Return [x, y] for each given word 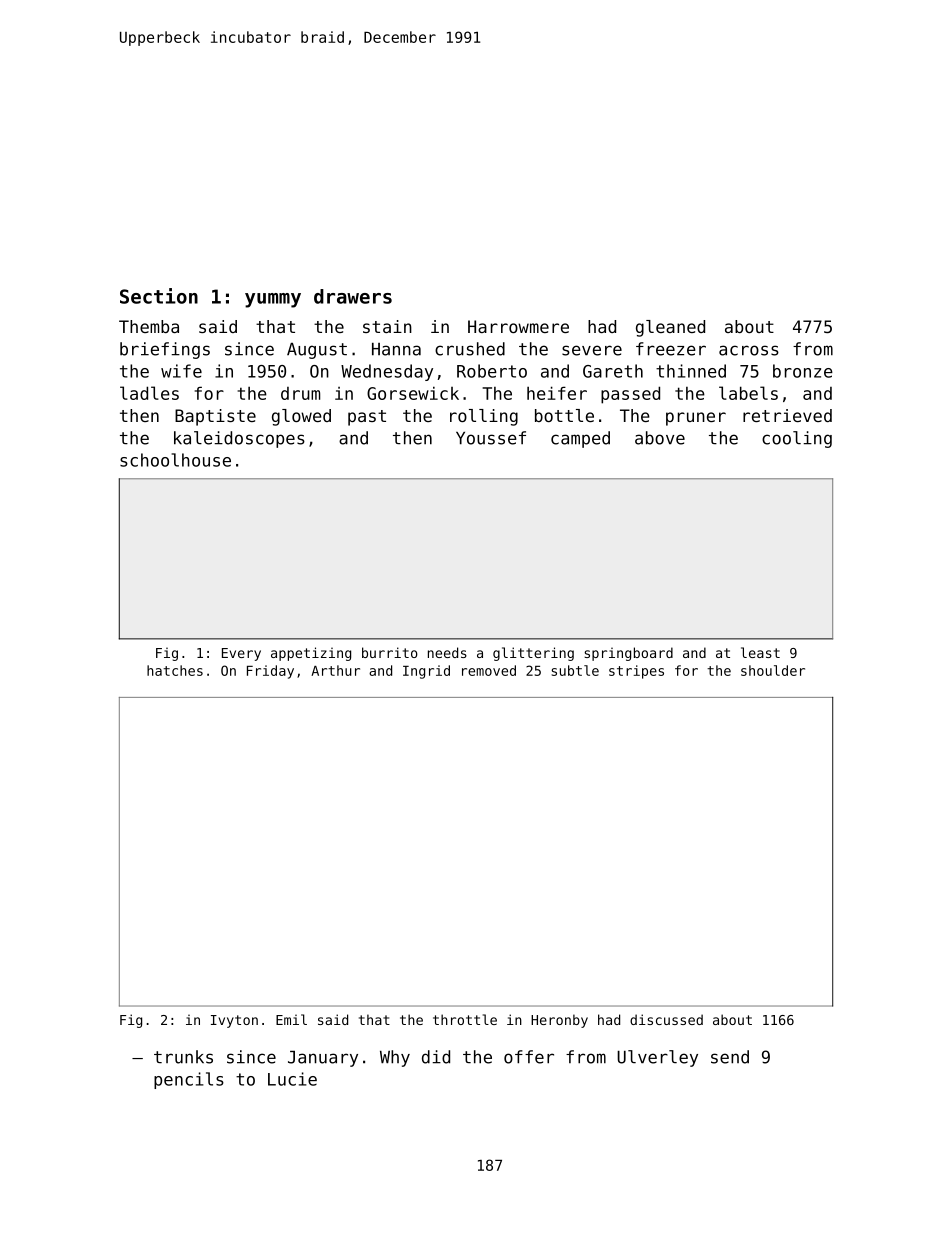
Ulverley [657, 1058]
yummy [273, 300]
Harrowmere [518, 326]
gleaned [670, 328]
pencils [189, 1080]
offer [529, 1057]
